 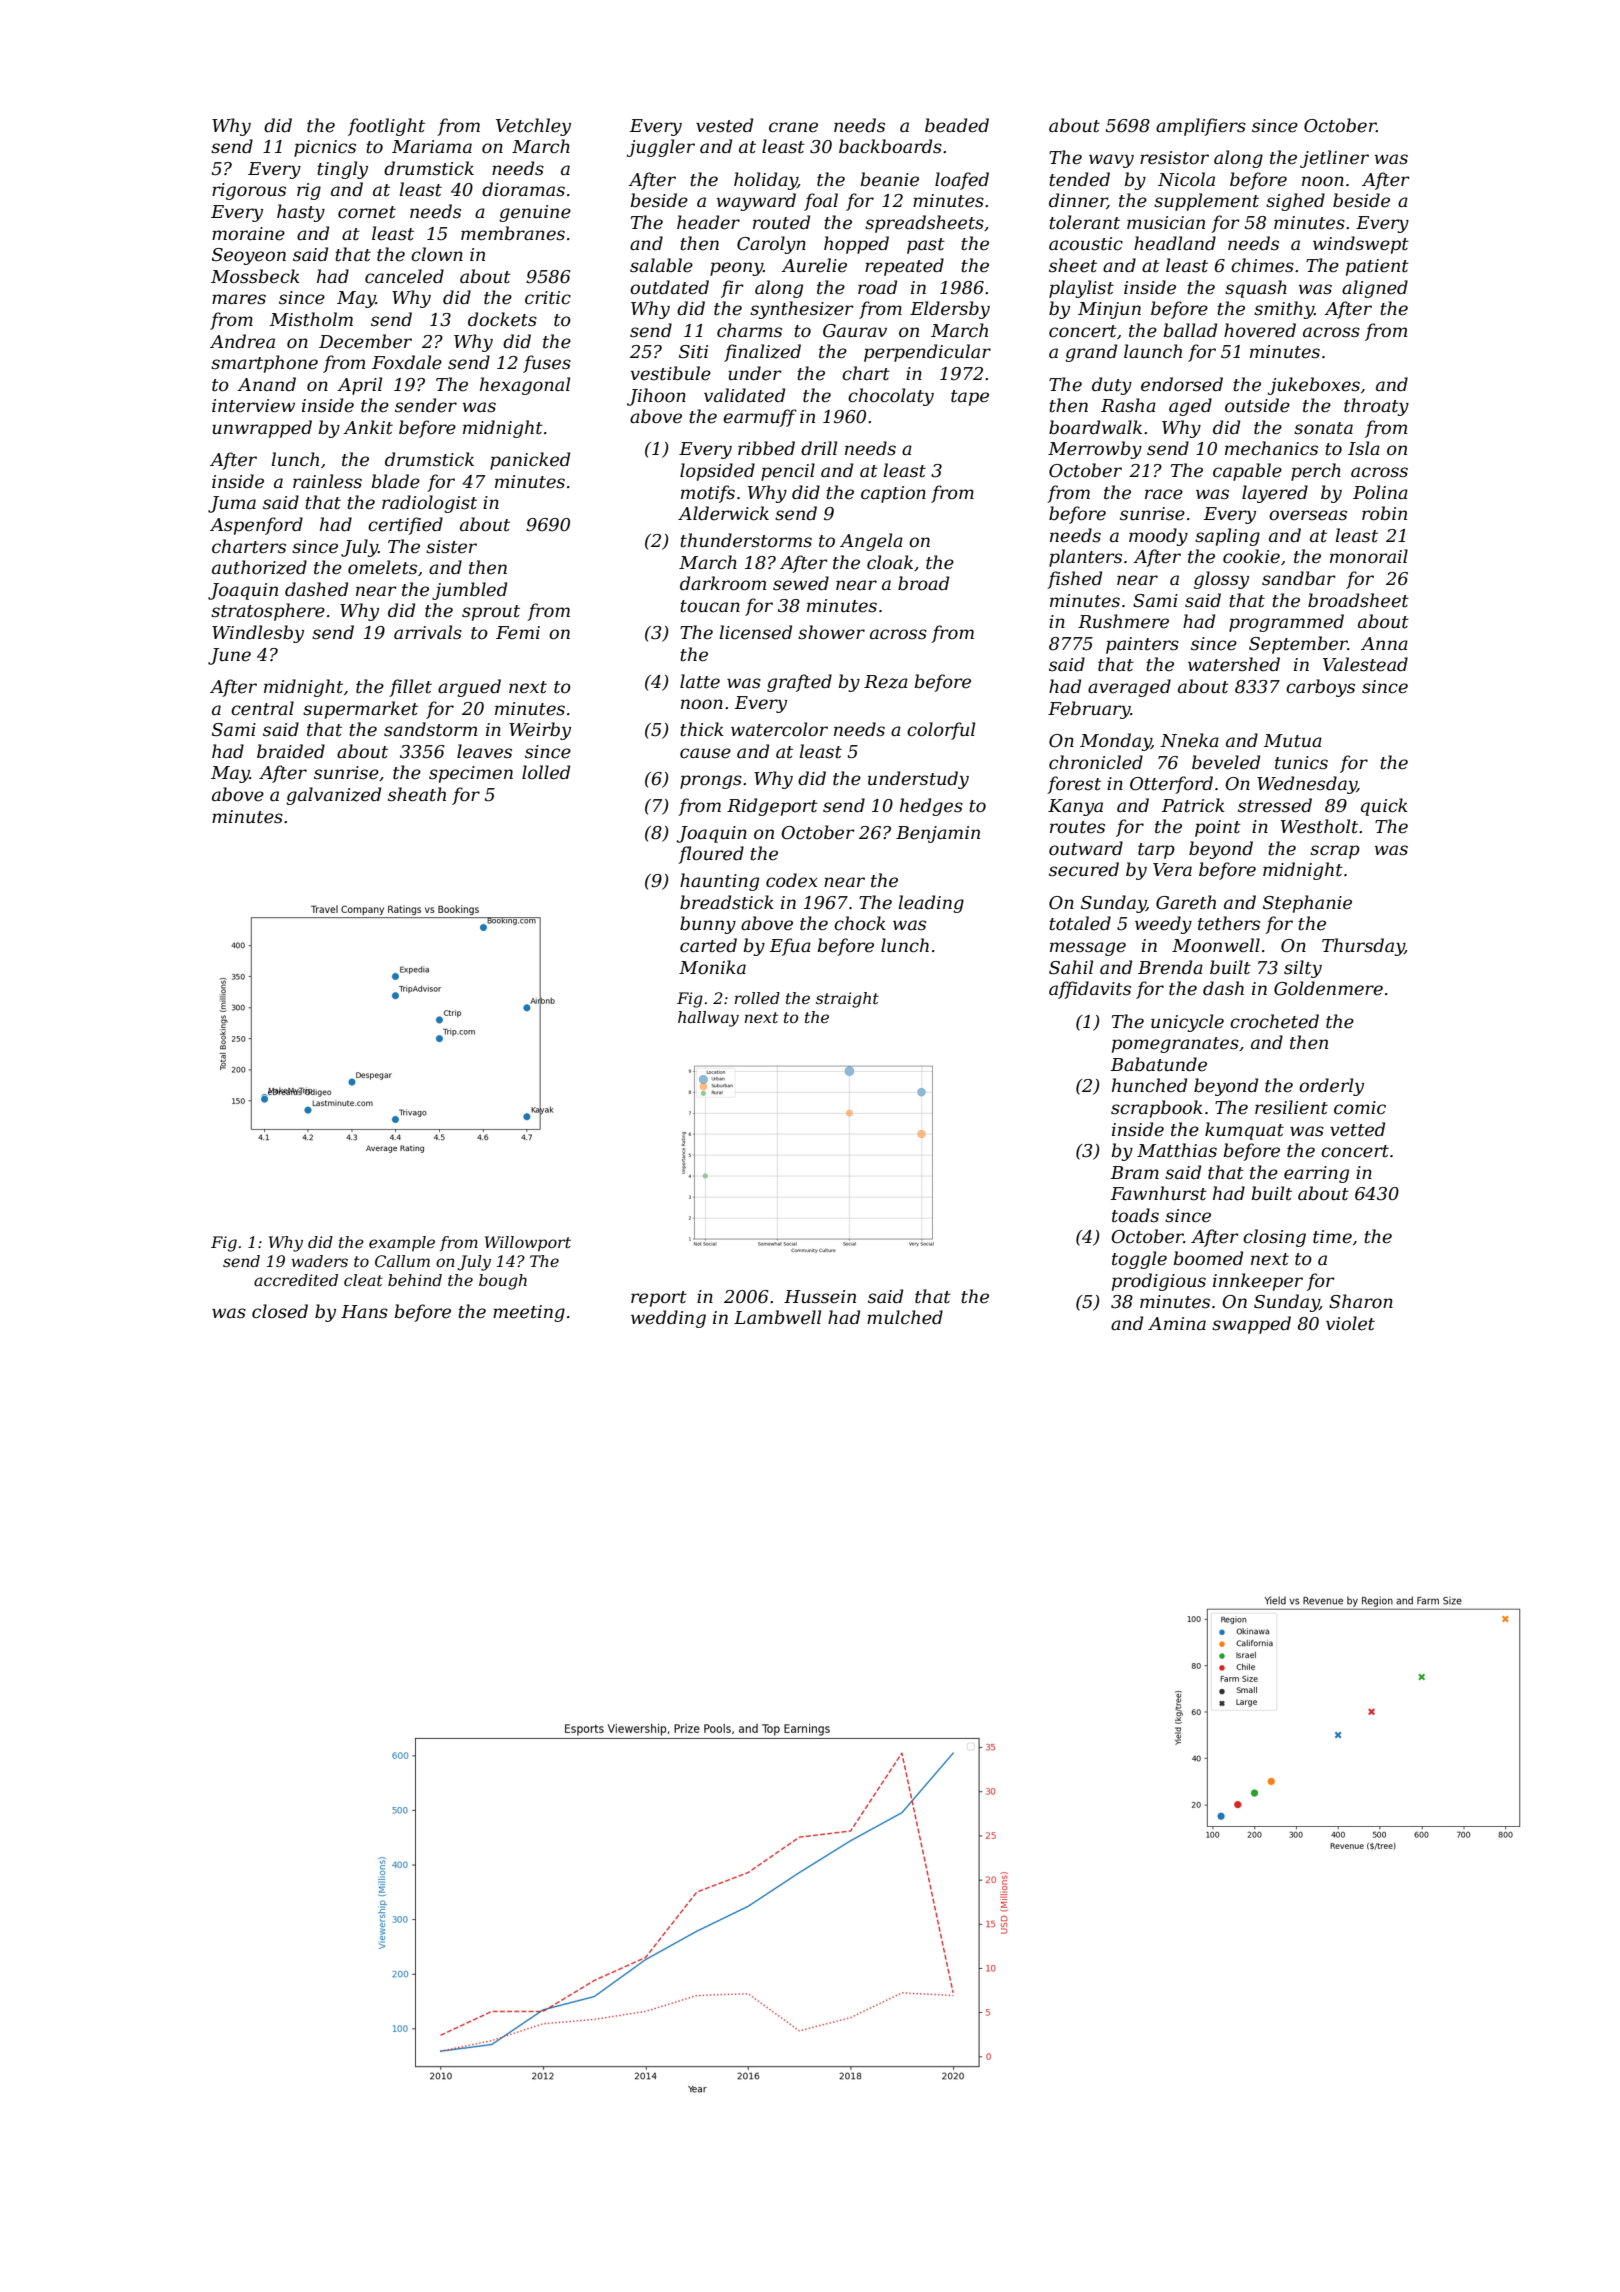 What do you see at coordinates (525, 386) in the screenshot?
I see `hexagonal` at bounding box center [525, 386].
